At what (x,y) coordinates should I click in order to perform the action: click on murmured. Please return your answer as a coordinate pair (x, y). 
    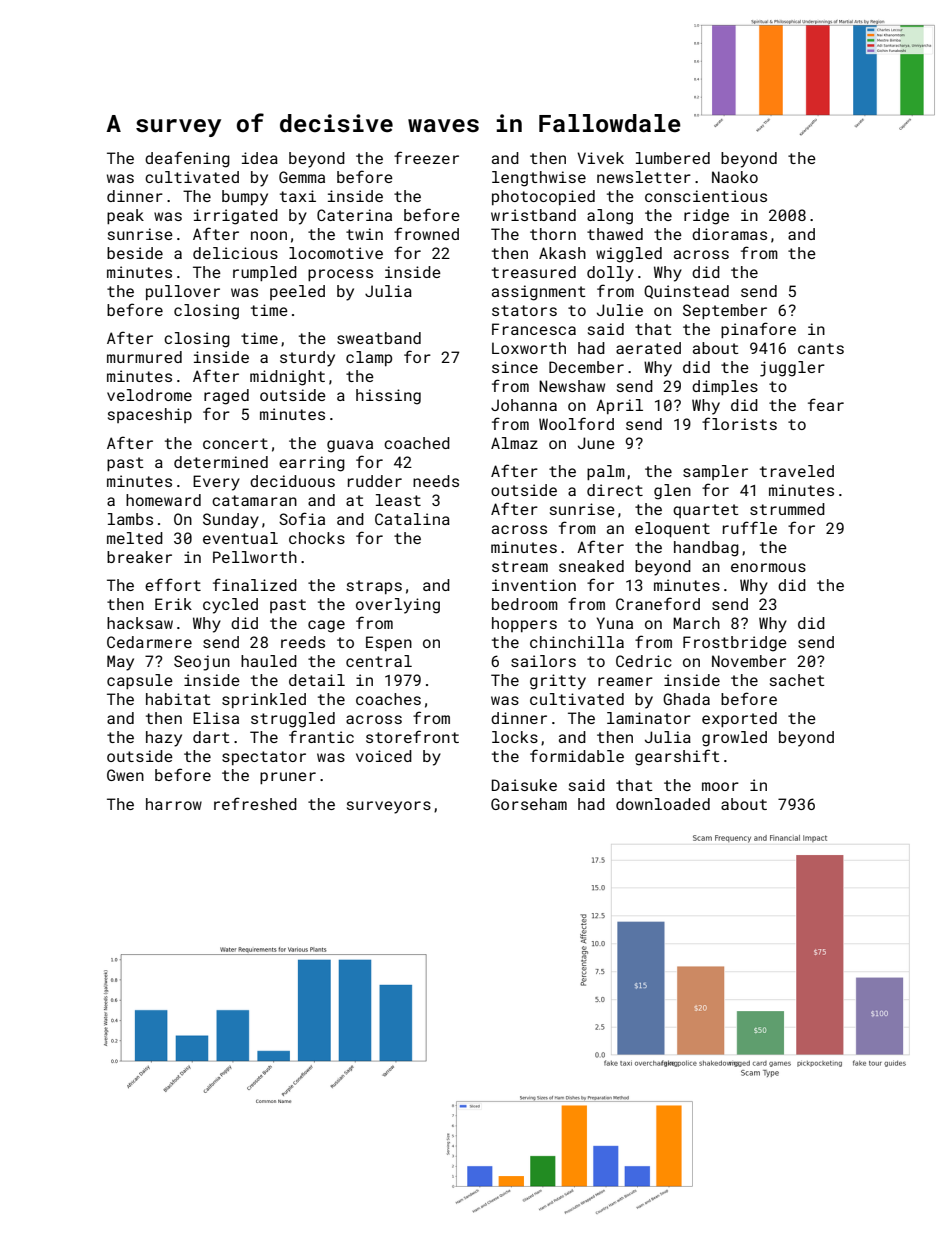
    Looking at the image, I should click on (144, 357).
